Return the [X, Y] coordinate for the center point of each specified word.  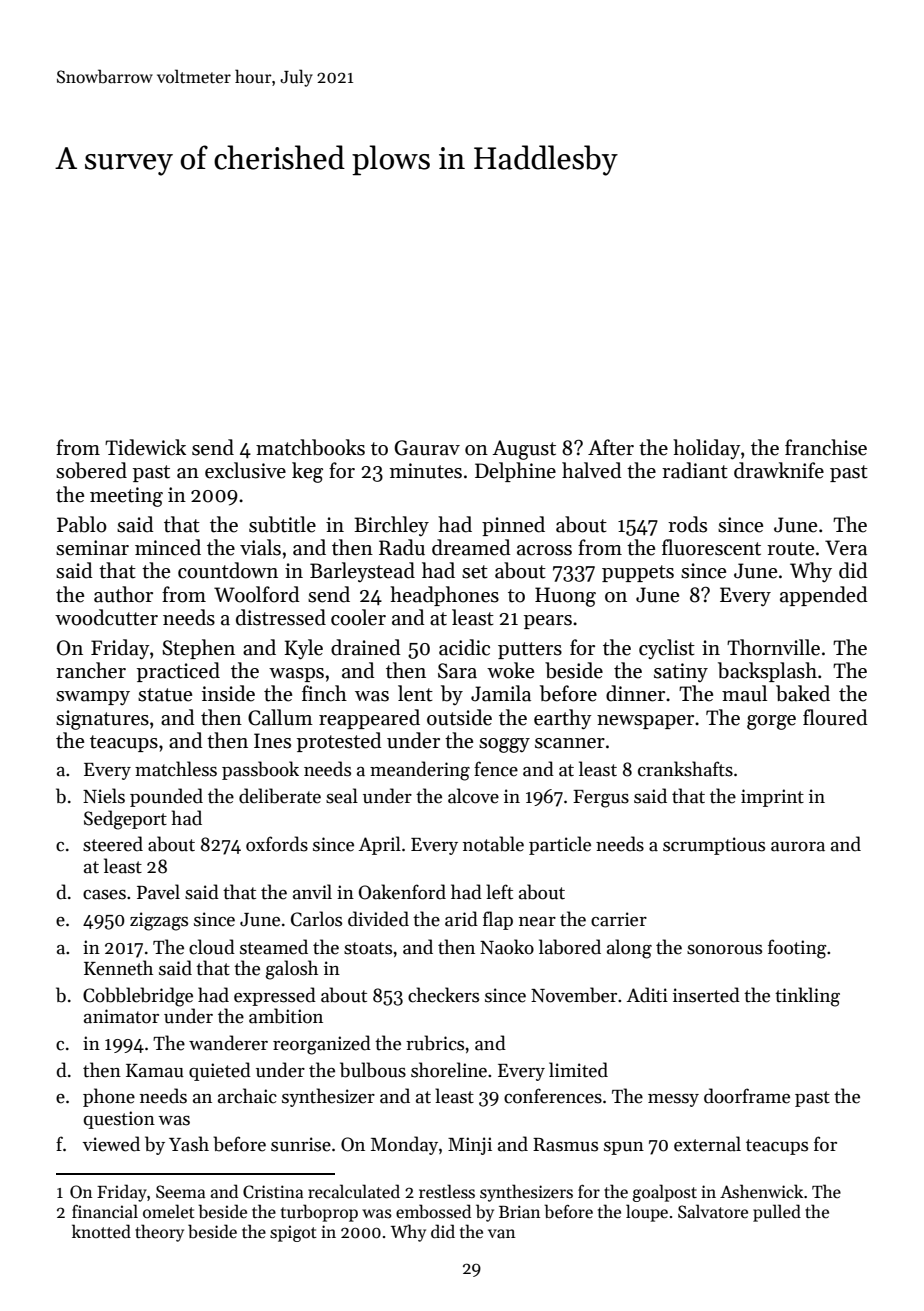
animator [121, 1016]
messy [673, 1100]
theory [159, 1233]
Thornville [773, 647]
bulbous [373, 1070]
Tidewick [145, 447]
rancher [91, 670]
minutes [426, 471]
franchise [826, 447]
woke [510, 670]
